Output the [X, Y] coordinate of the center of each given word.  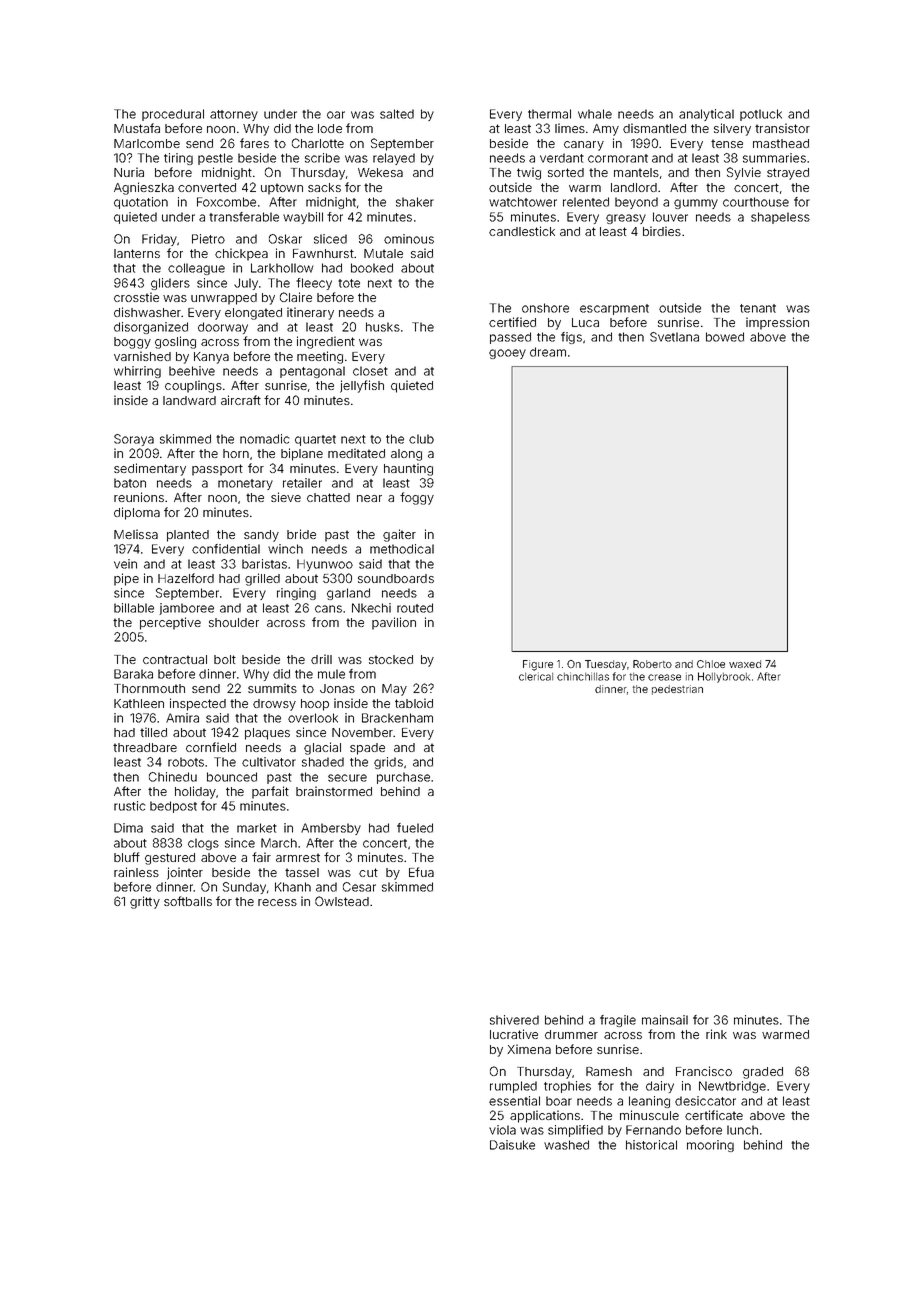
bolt [225, 659]
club [421, 439]
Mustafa [137, 128]
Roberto [652, 664]
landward [189, 400]
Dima [128, 828]
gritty [145, 902]
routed [415, 608]
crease [664, 677]
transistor [782, 128]
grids [388, 763]
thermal [549, 114]
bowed [725, 337]
